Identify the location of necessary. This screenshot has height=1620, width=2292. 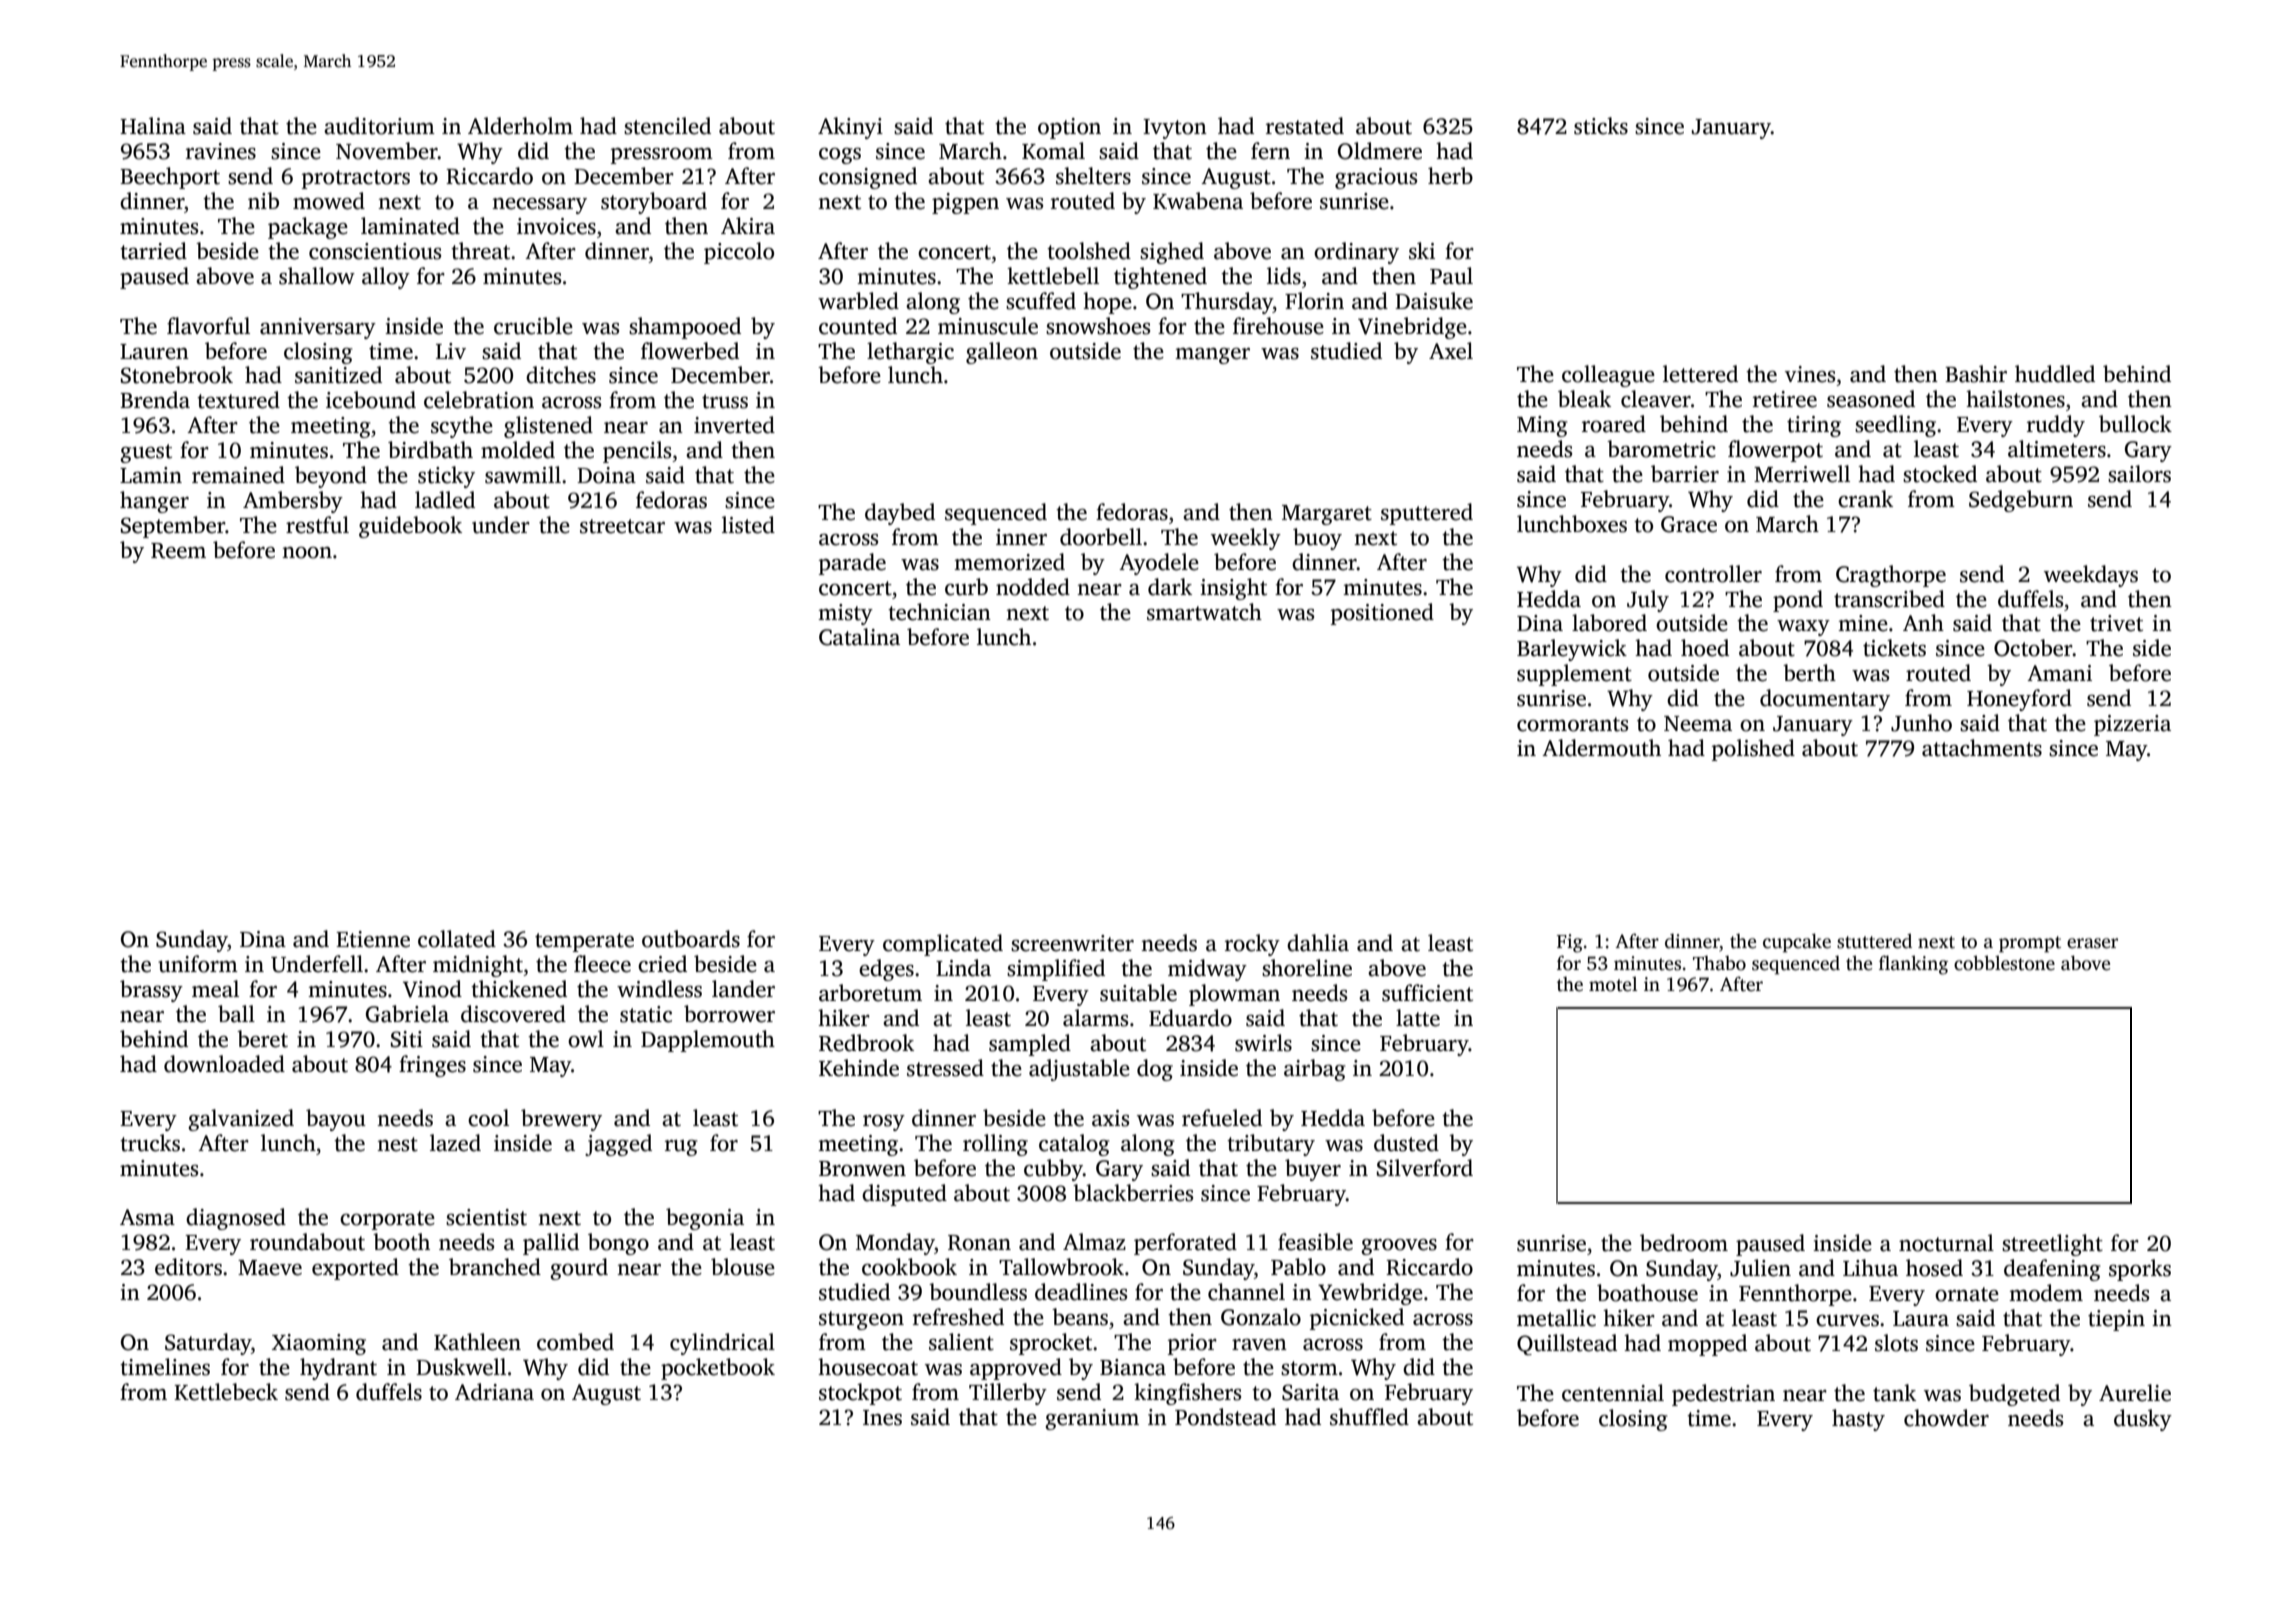
(539, 206).
